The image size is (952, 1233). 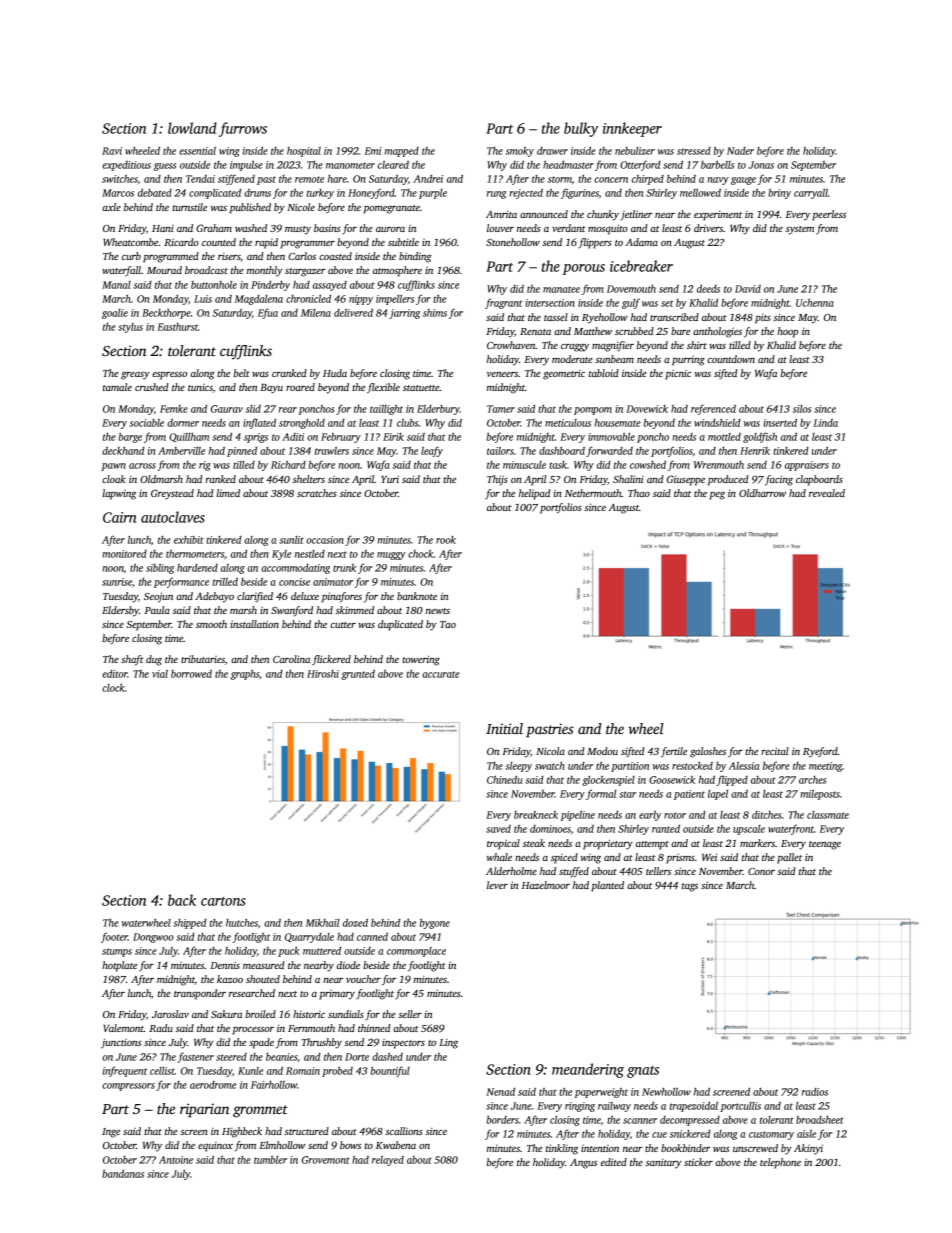 I want to click on revealed, so click(x=827, y=493).
